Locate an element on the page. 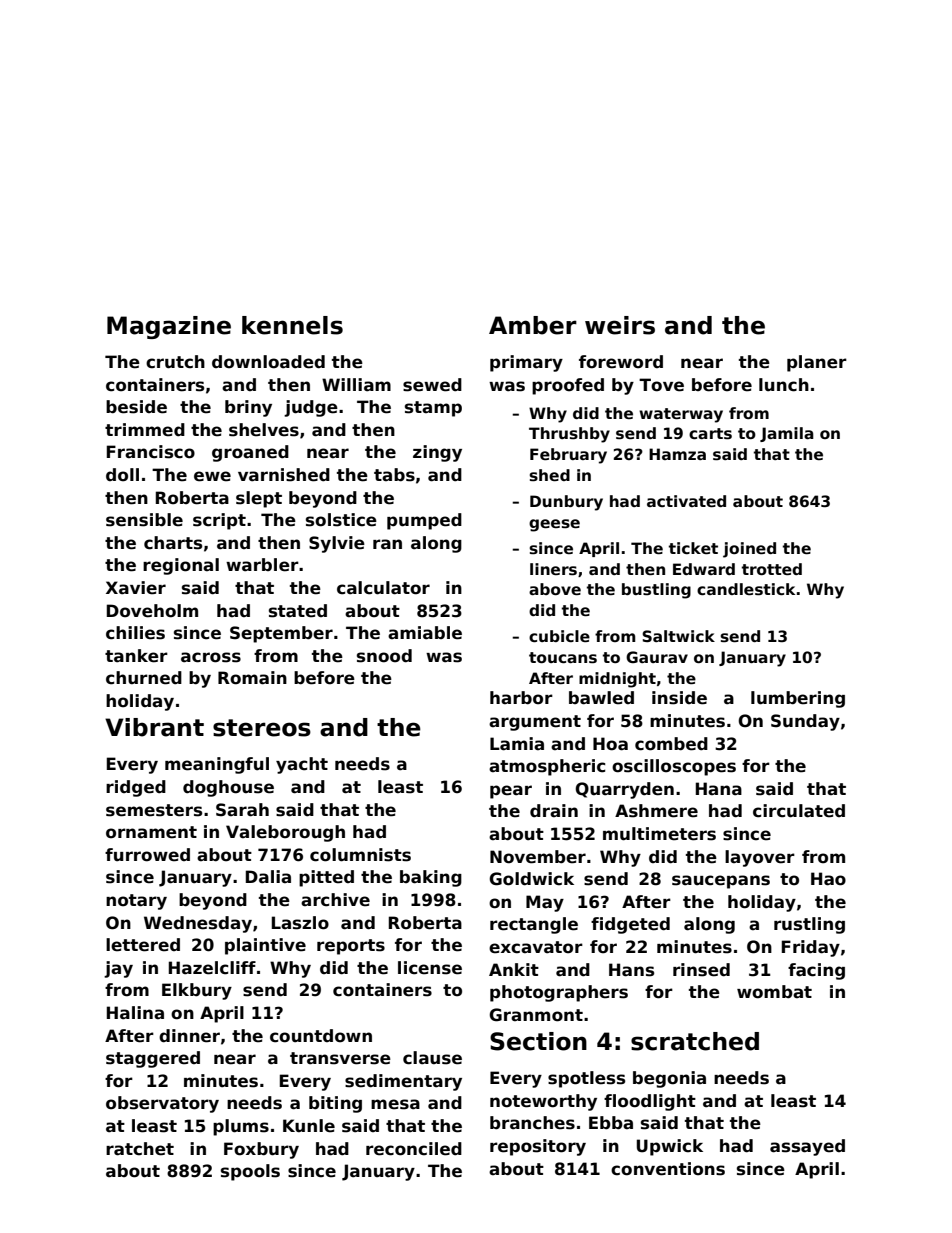 The width and height of the image is (952, 1233). Jamila is located at coordinates (787, 434).
